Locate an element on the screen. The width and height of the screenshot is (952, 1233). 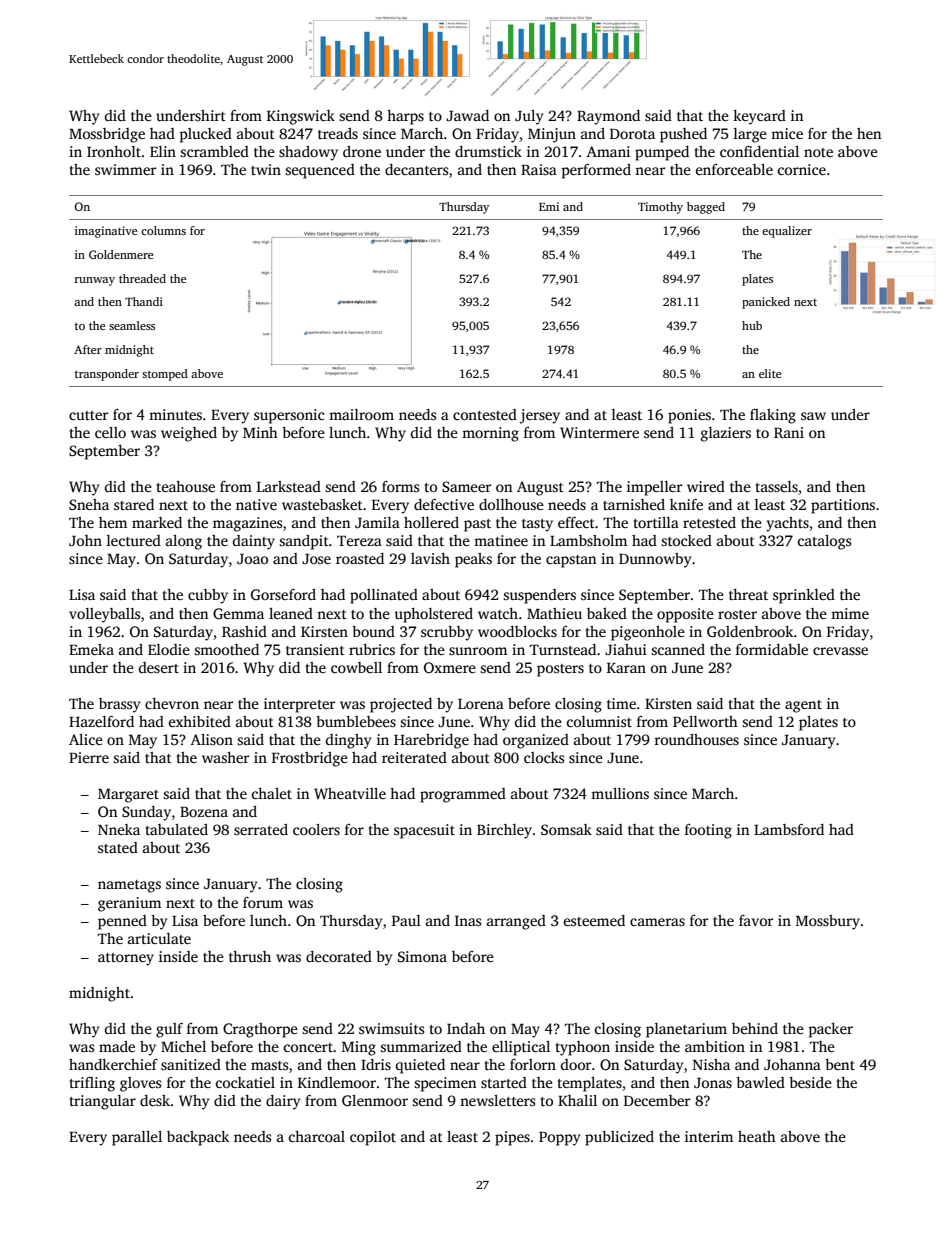
copilot is located at coordinates (373, 1138).
